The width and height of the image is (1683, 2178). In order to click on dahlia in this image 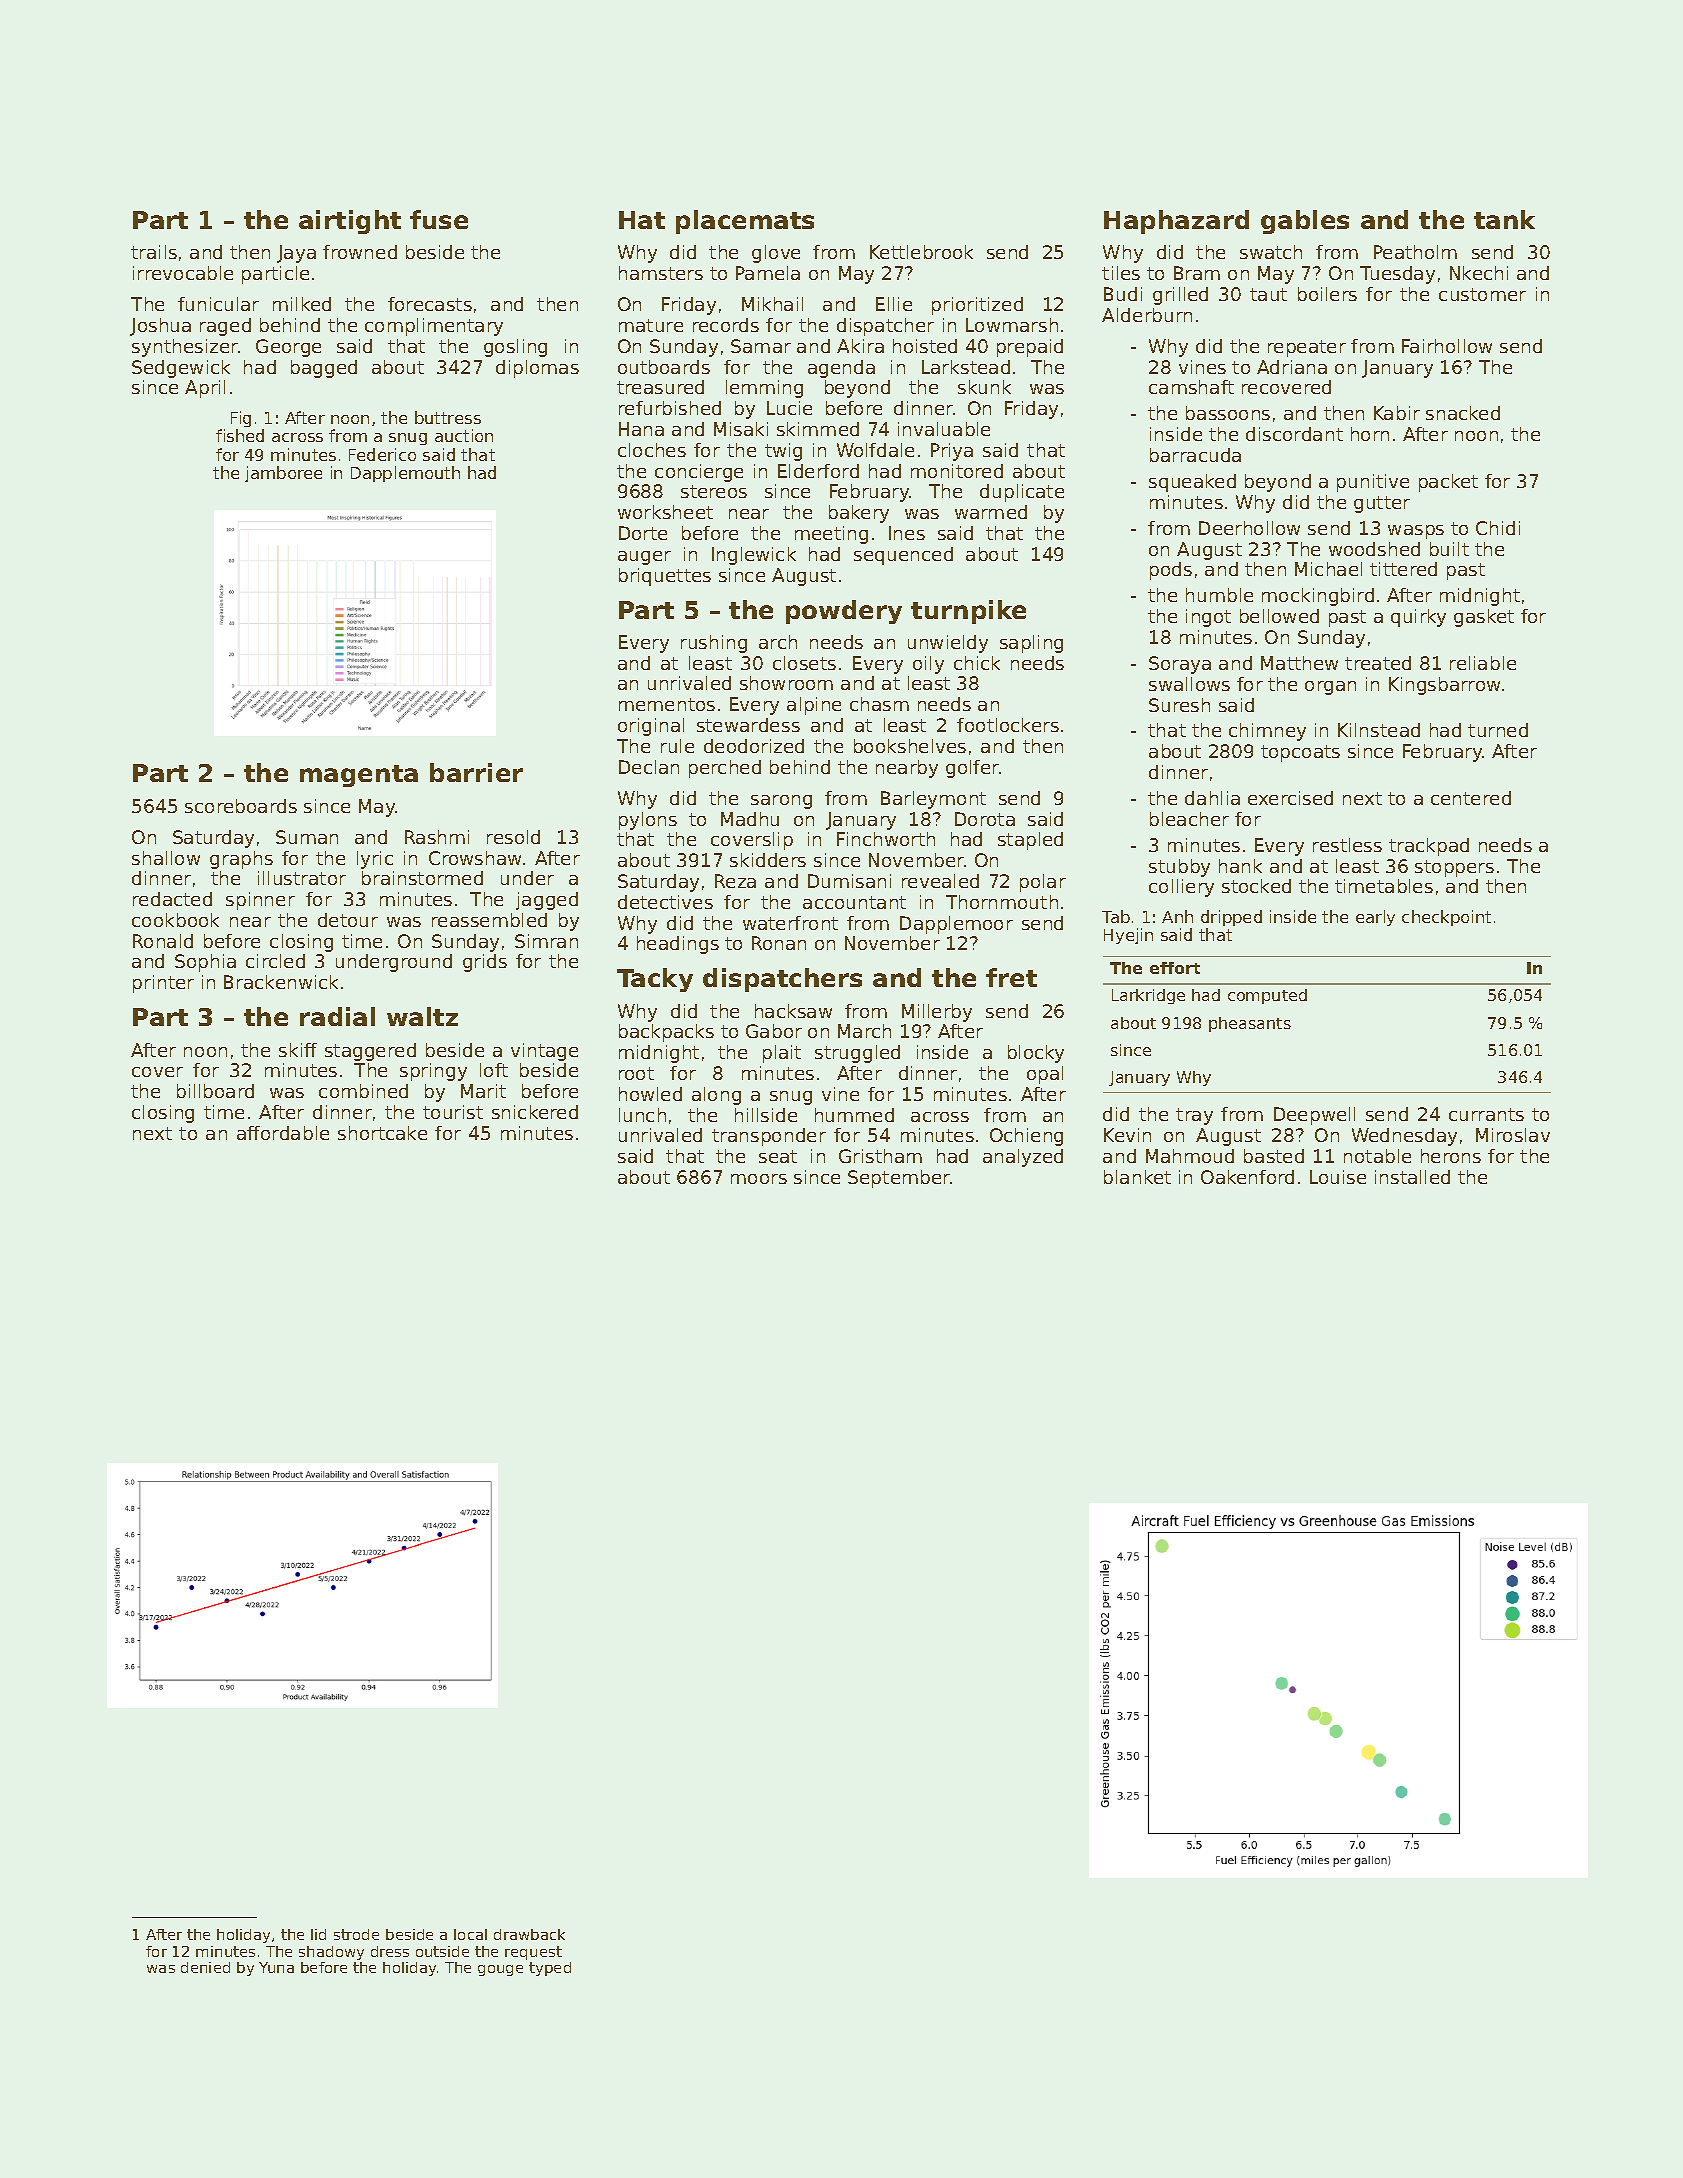, I will do `click(1212, 798)`.
